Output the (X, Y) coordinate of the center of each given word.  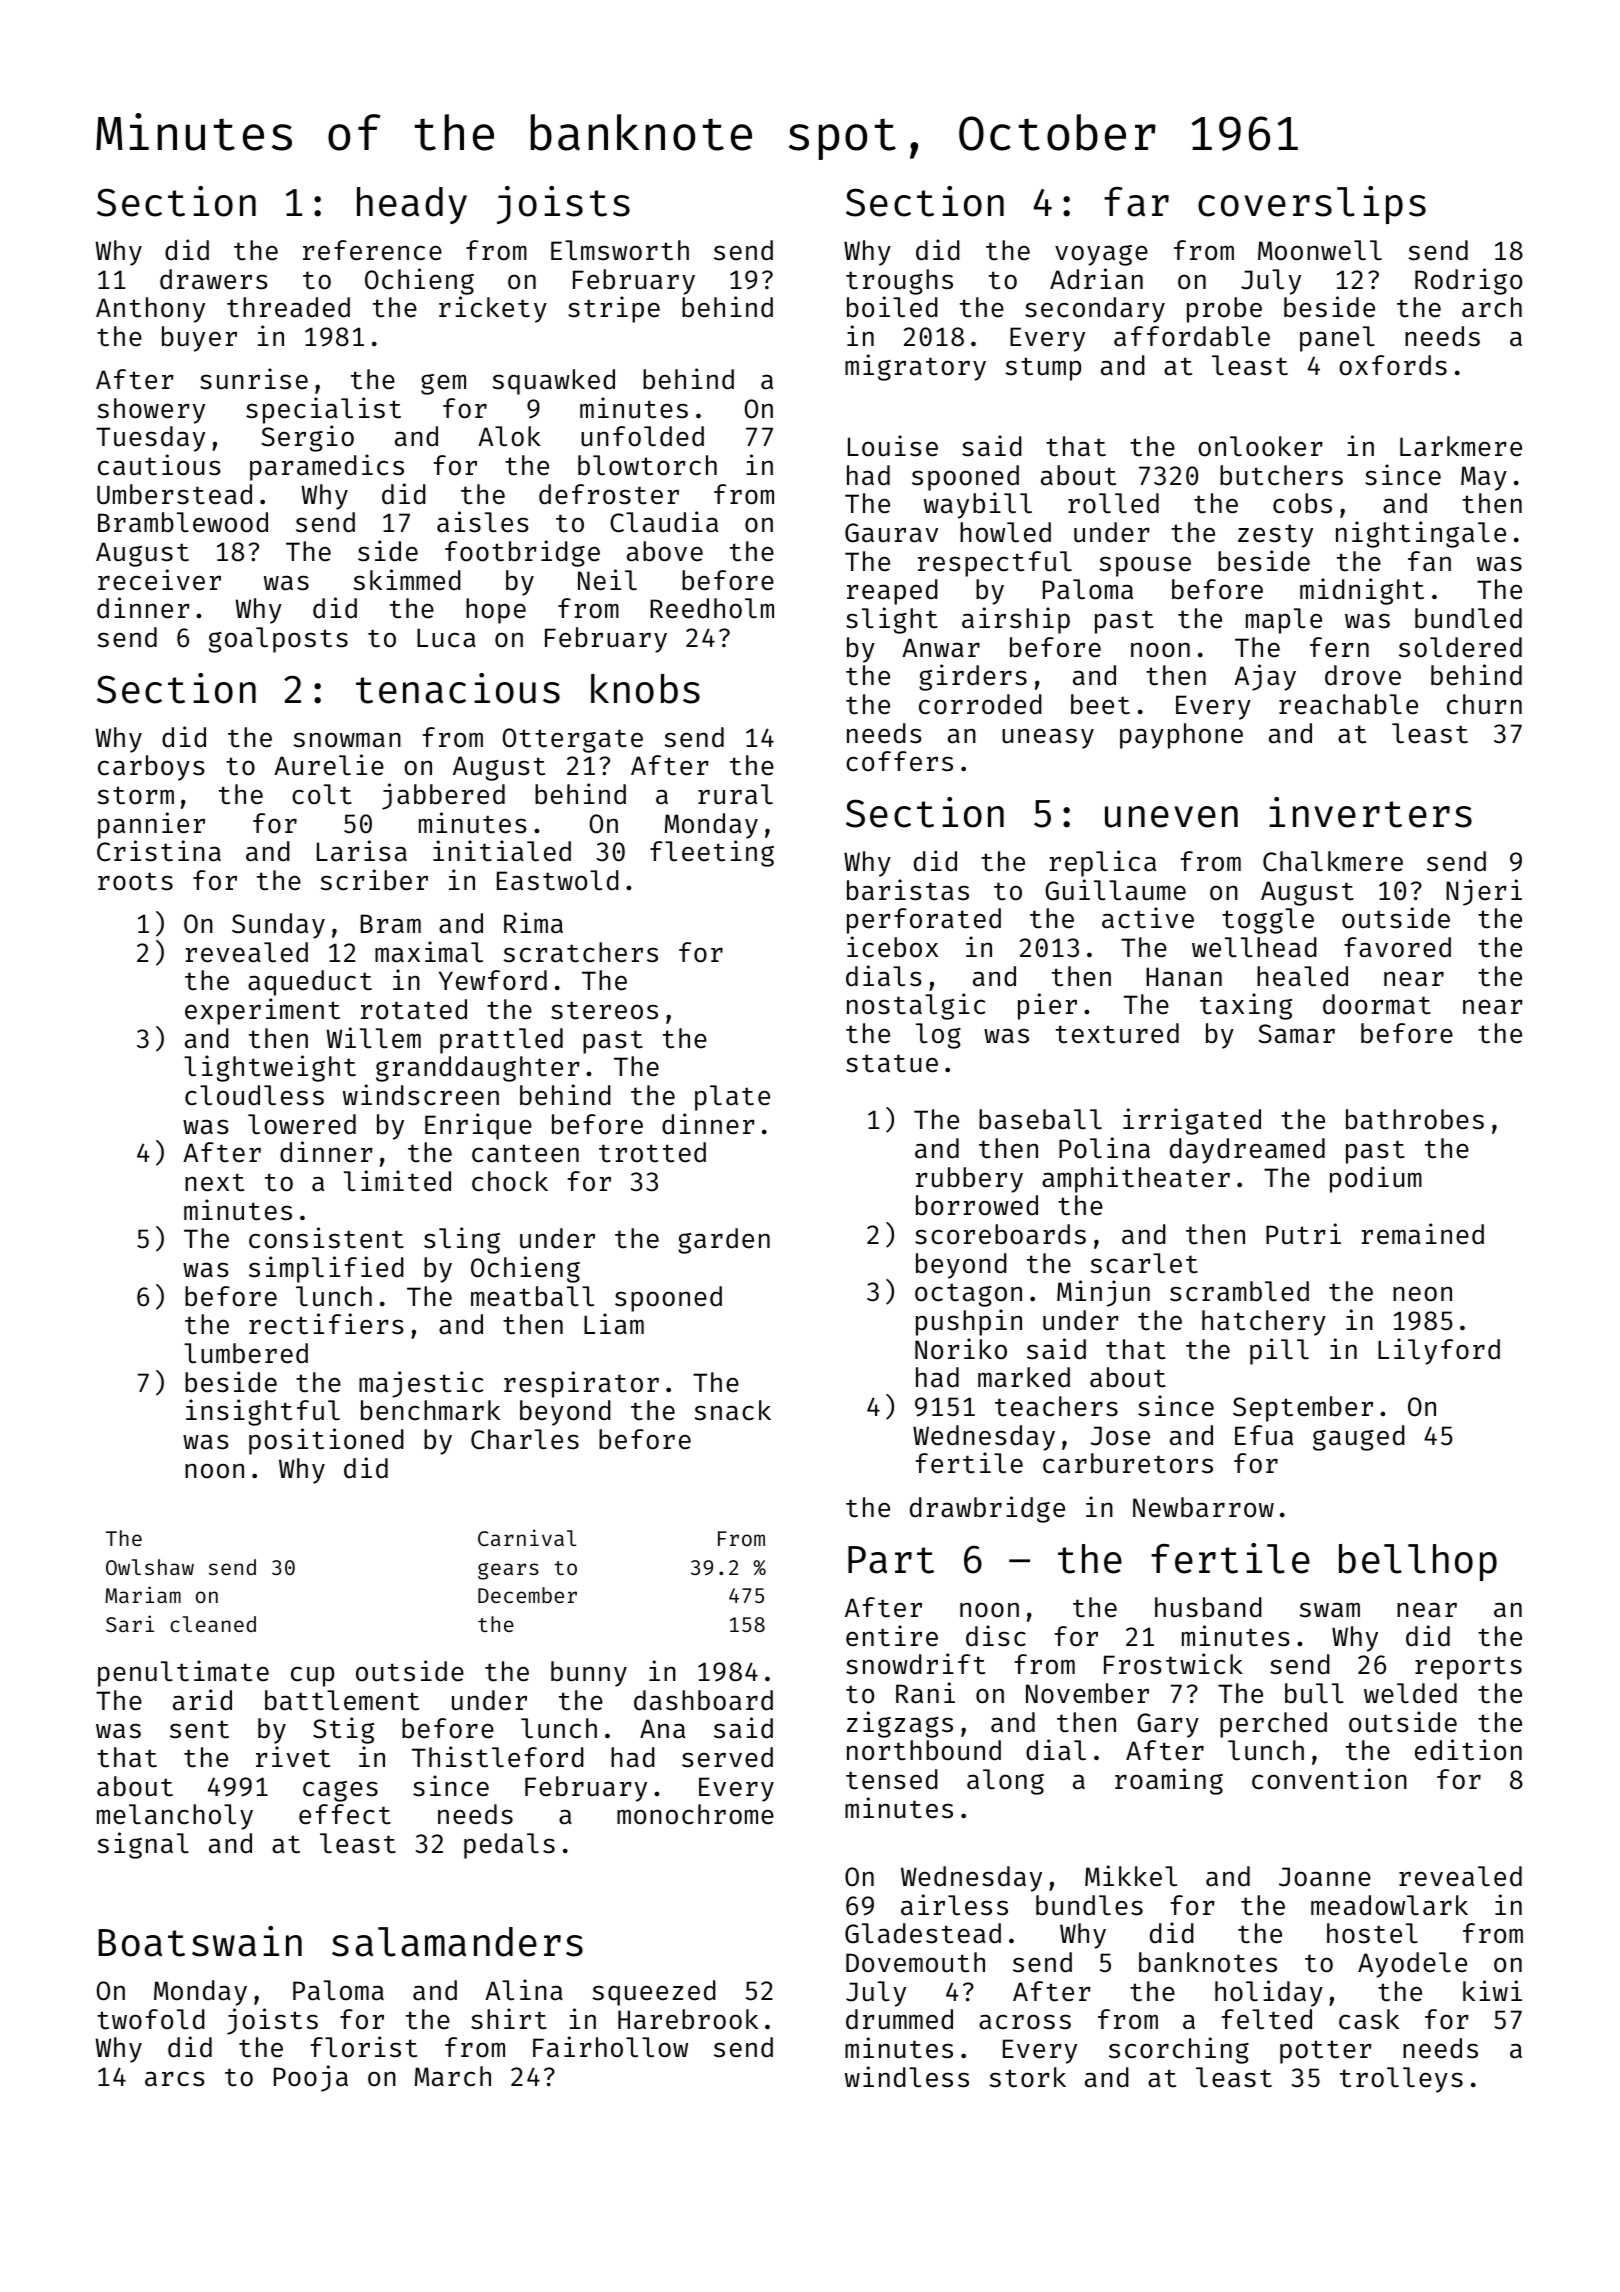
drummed (899, 2019)
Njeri (1484, 892)
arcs (175, 2079)
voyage (1101, 255)
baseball (1040, 1119)
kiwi (1492, 1990)
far (1136, 202)
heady (412, 205)
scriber (374, 880)
